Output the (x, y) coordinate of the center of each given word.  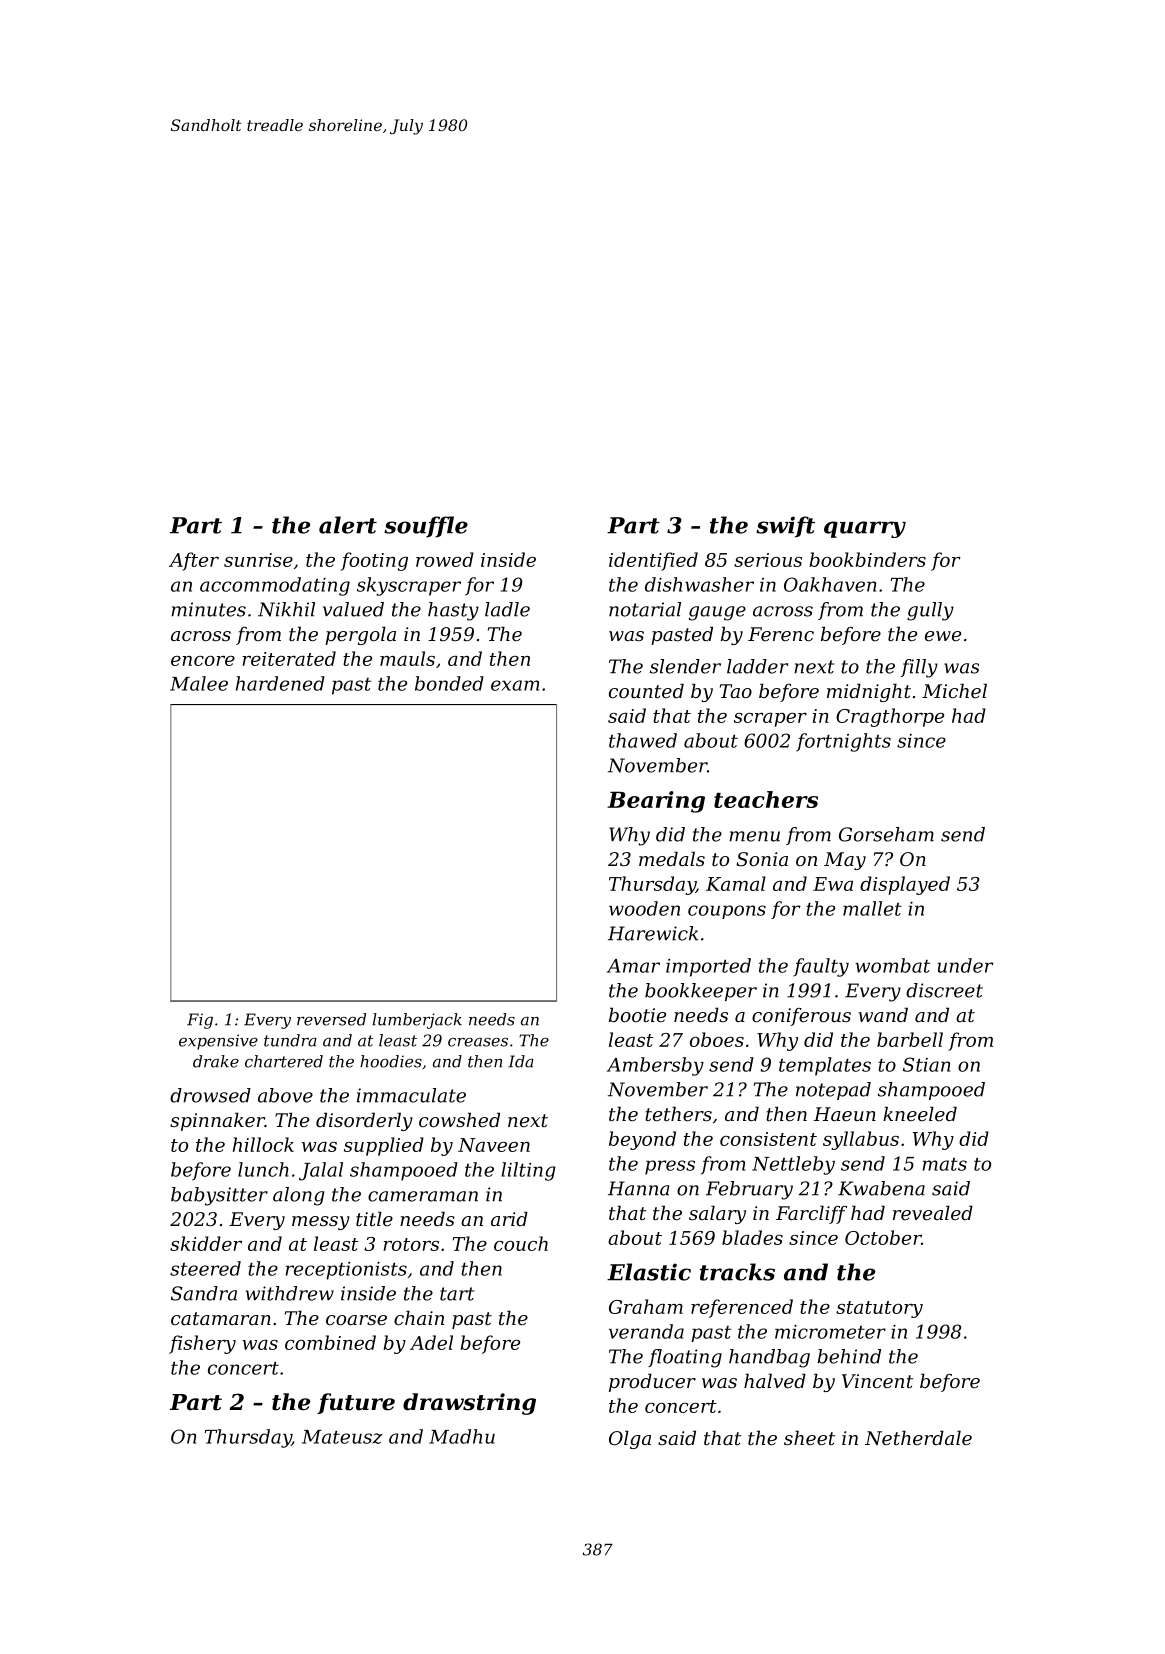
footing (374, 561)
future (356, 1403)
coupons (727, 912)
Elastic (649, 1272)
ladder (757, 666)
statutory (879, 1309)
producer (652, 1382)
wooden (644, 908)
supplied (384, 1146)
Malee (199, 683)
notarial (645, 609)
